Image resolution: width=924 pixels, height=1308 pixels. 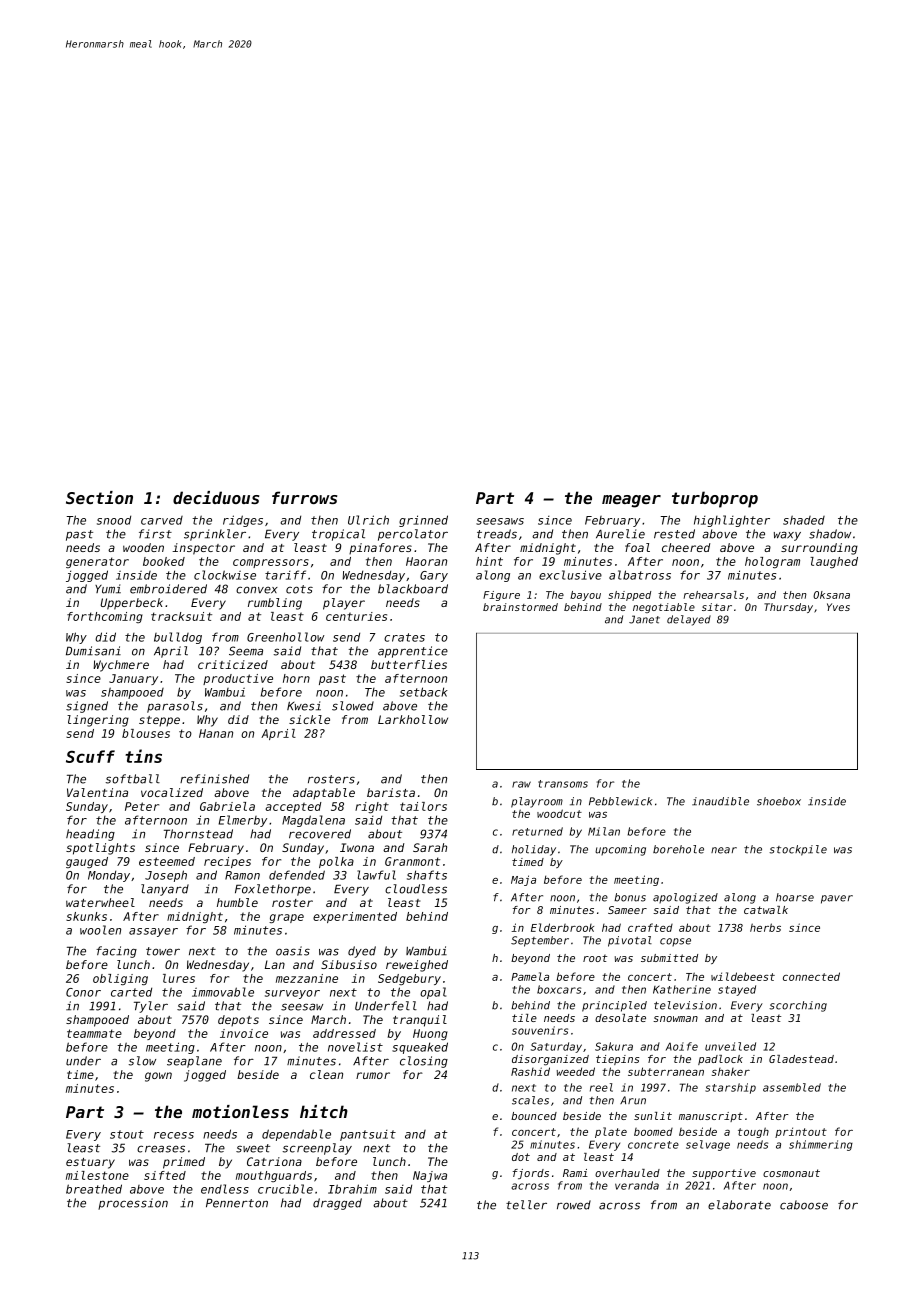 I want to click on sifted, so click(x=165, y=1175).
